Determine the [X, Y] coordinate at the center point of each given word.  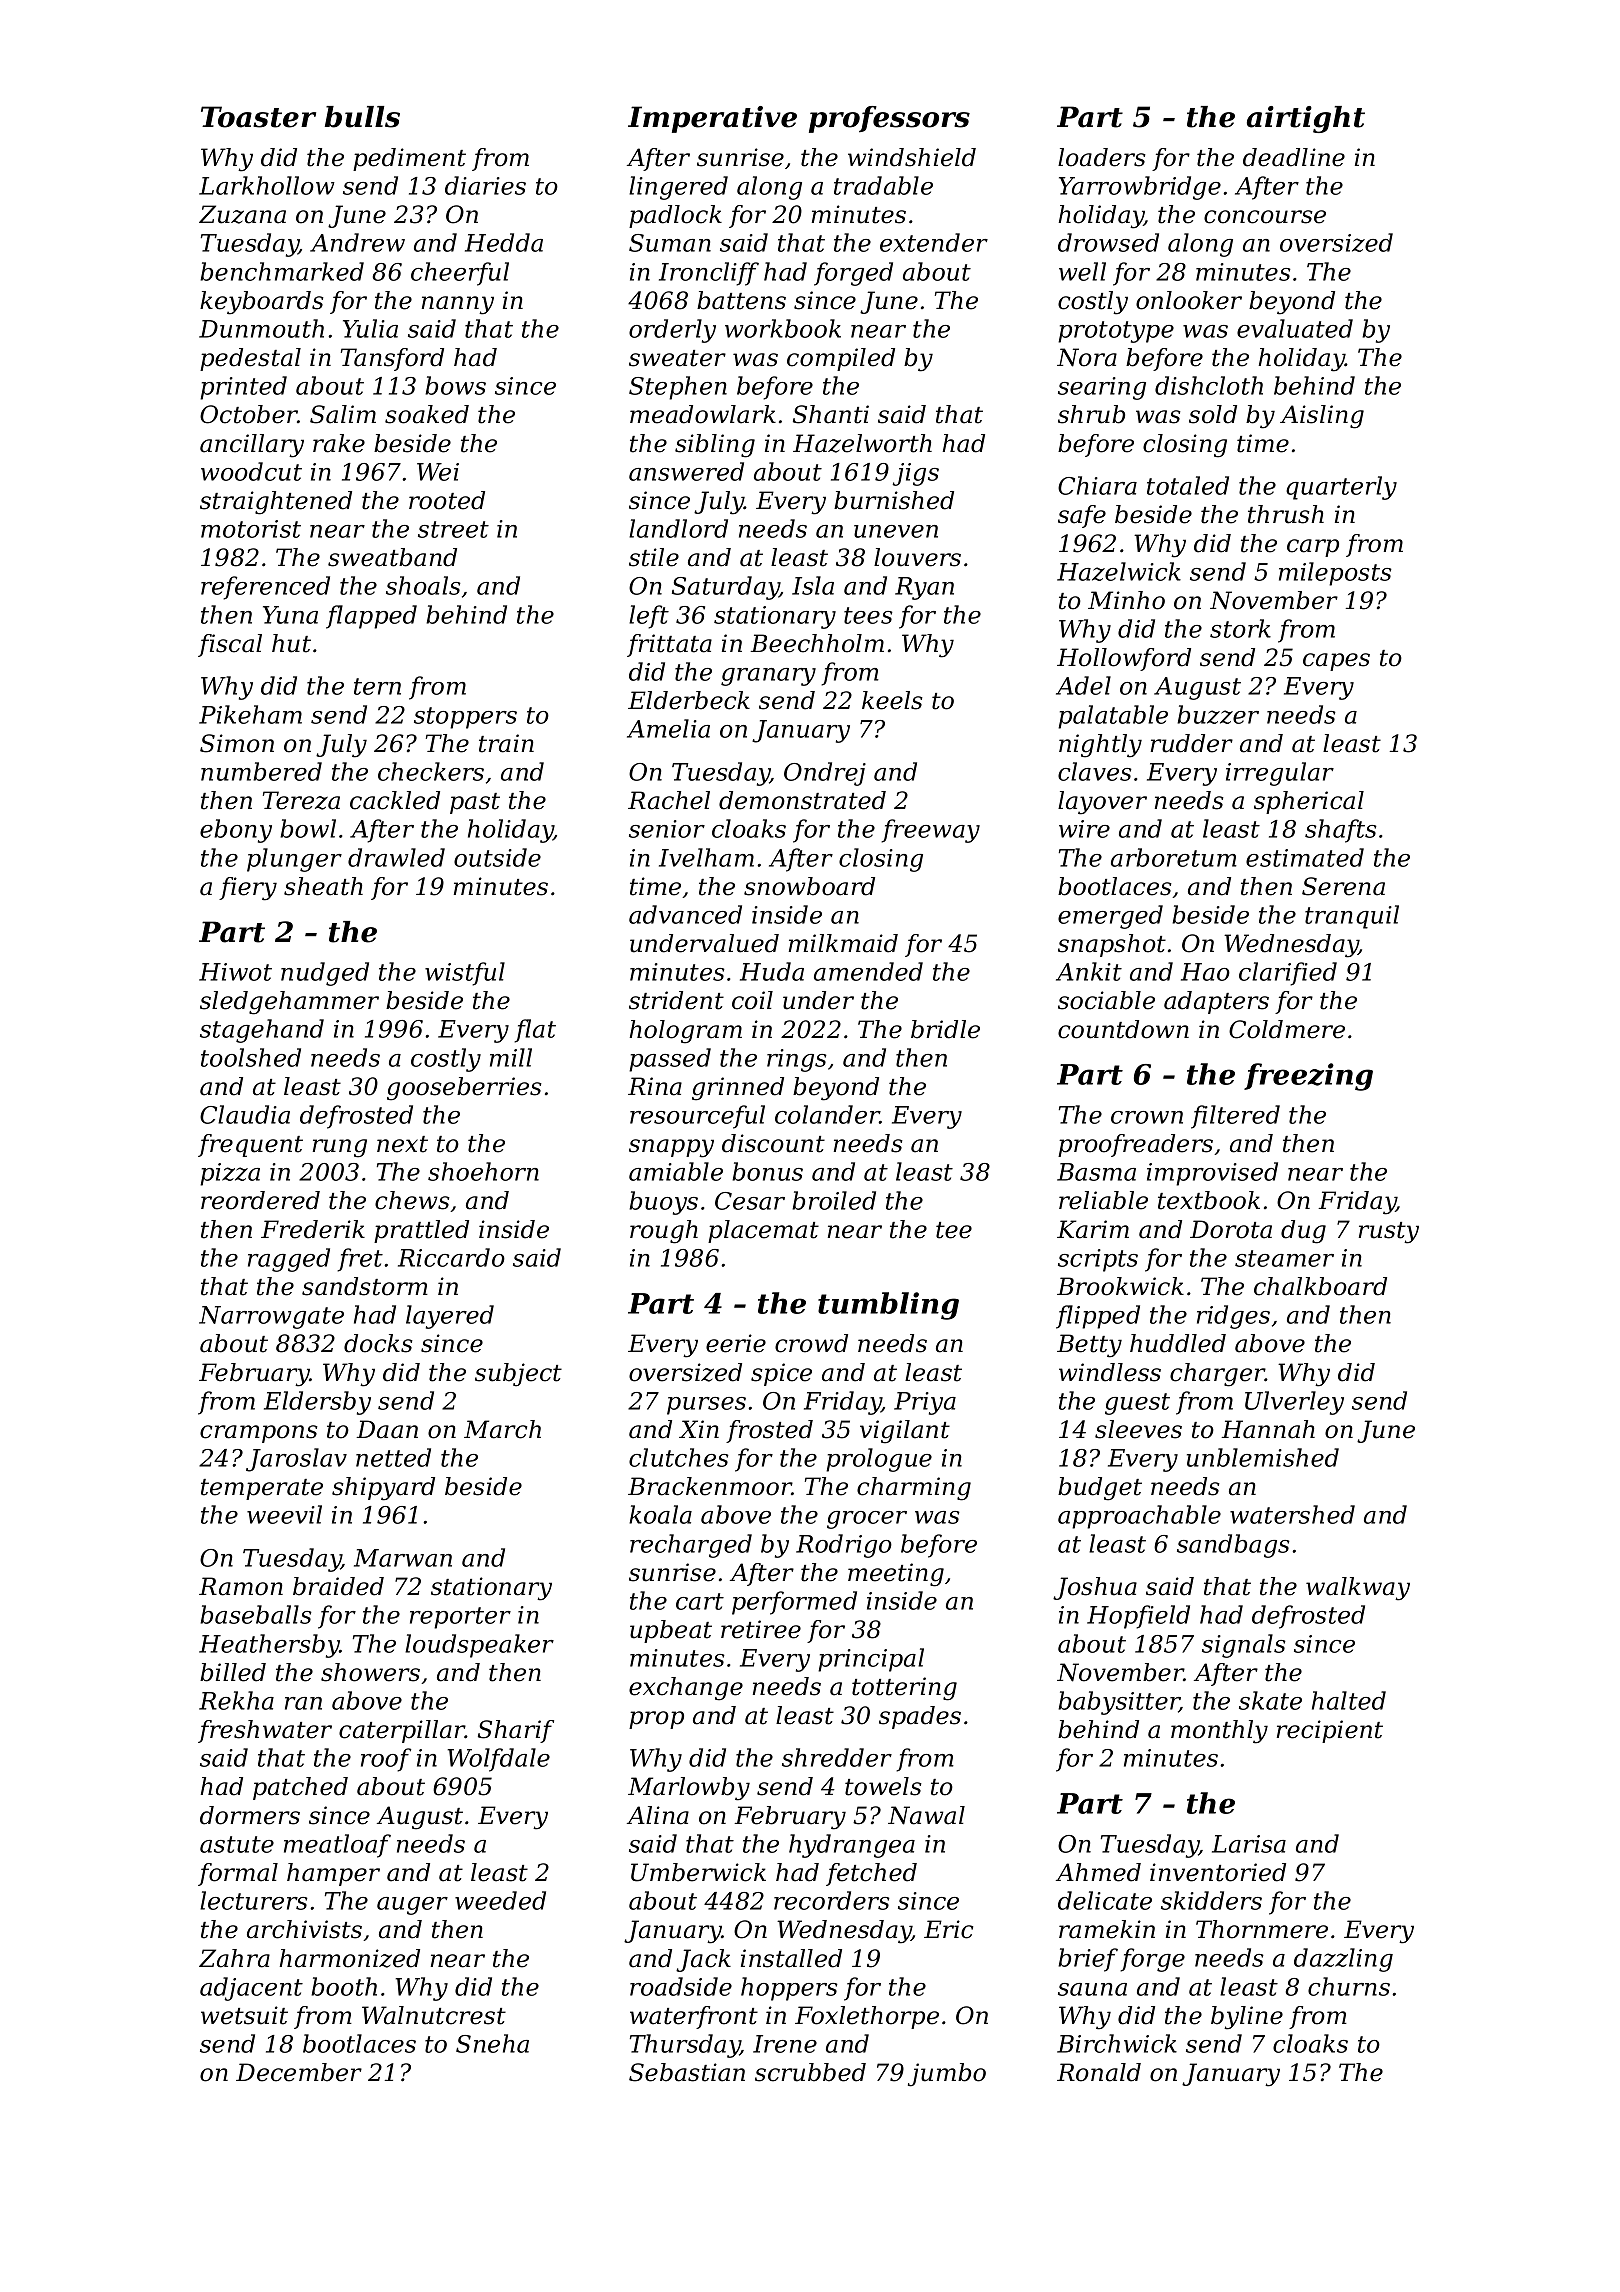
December [299, 2072]
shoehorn [483, 1171]
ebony [236, 831]
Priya [925, 1403]
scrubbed [810, 2072]
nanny [458, 305]
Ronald [1099, 2072]
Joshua [1095, 1588]
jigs [916, 474]
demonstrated [802, 800]
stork [1240, 628]
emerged [1110, 917]
